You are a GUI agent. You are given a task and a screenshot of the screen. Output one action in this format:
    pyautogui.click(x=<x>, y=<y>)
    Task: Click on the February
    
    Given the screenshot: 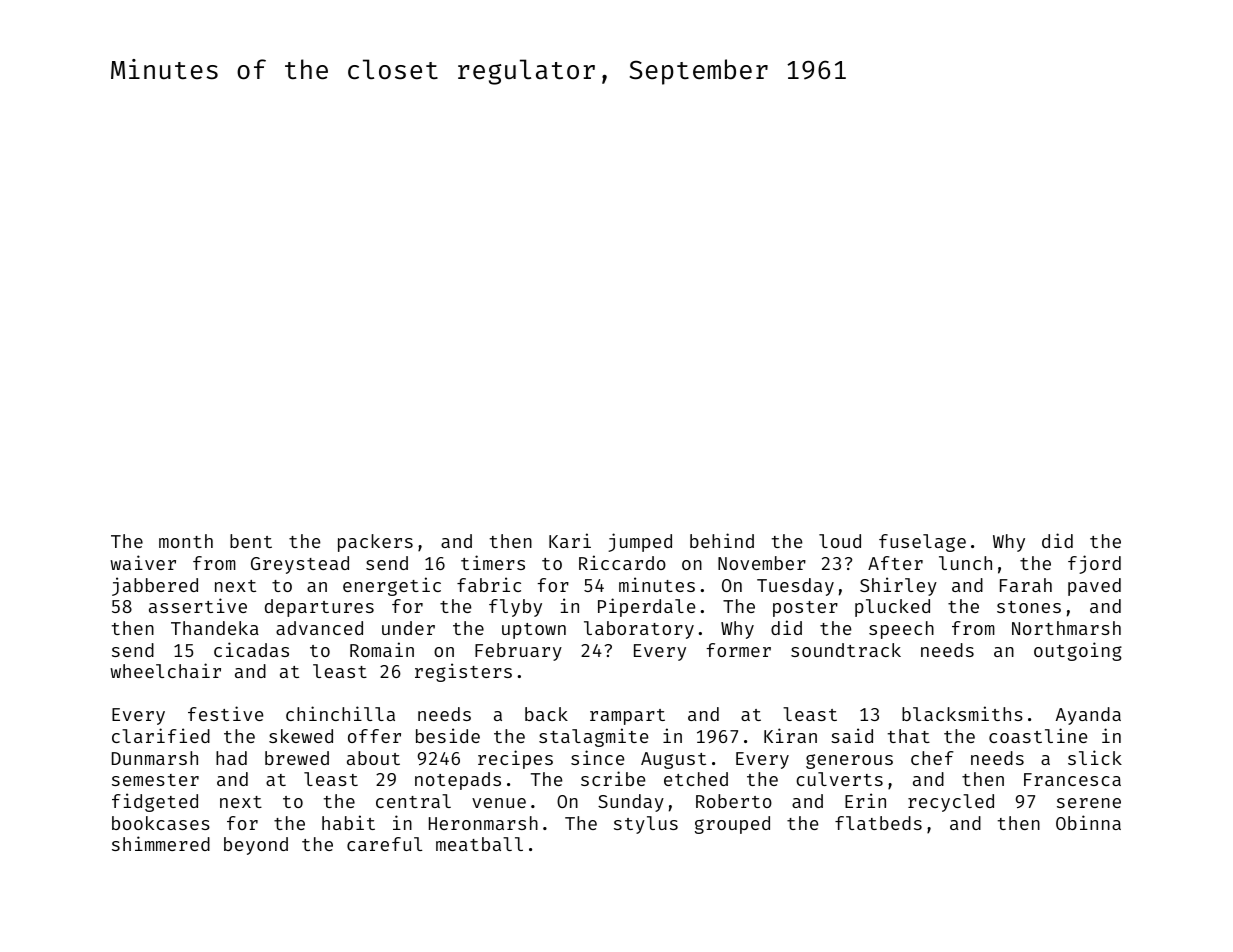 What is the action you would take?
    pyautogui.click(x=518, y=652)
